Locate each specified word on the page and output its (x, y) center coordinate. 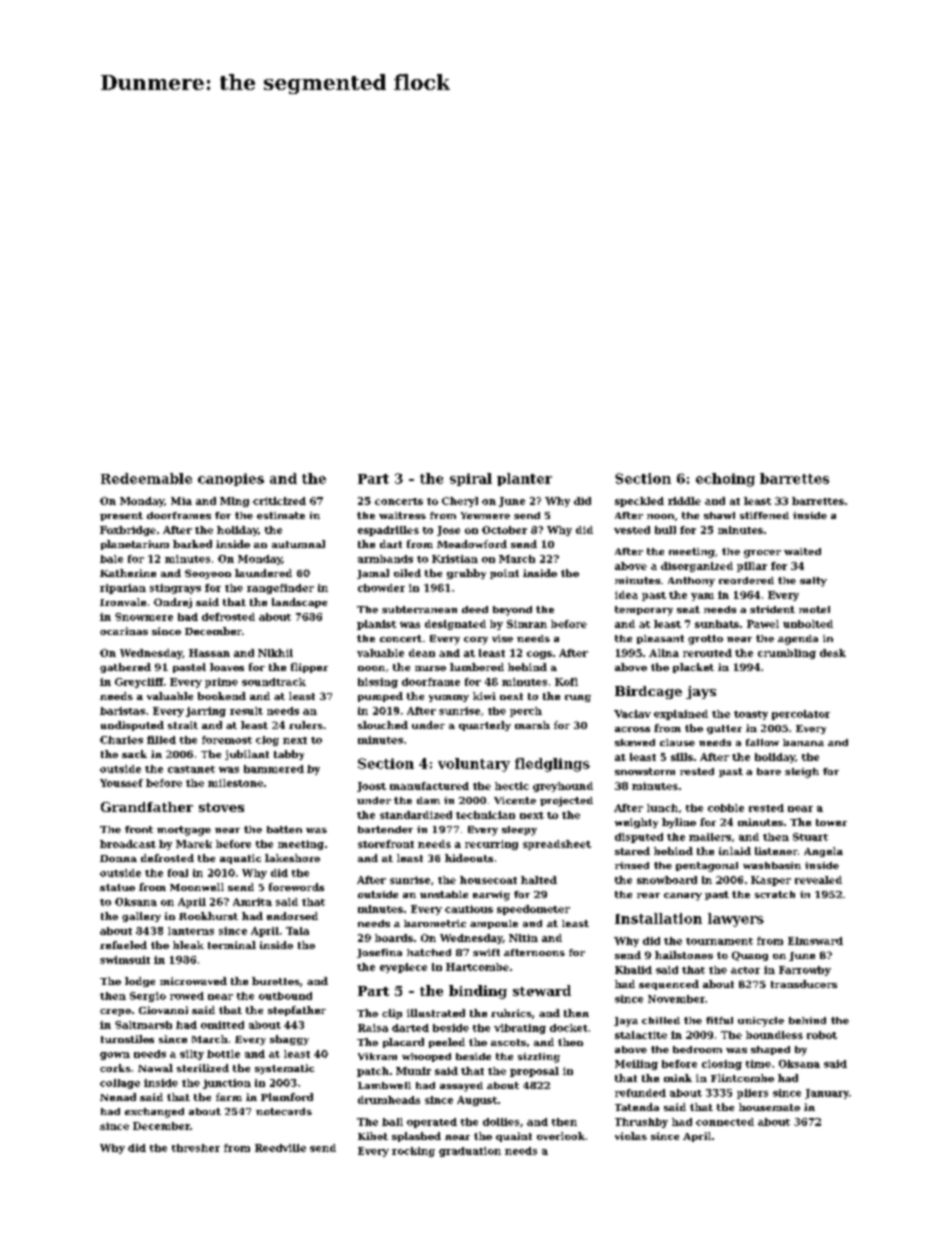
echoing (725, 480)
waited (802, 551)
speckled (639, 502)
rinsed (632, 865)
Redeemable (146, 478)
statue (117, 887)
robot (822, 1035)
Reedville (280, 1148)
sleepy (519, 831)
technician (485, 815)
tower (831, 822)
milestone (235, 783)
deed (475, 609)
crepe (115, 1012)
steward (542, 990)
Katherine (128, 573)
